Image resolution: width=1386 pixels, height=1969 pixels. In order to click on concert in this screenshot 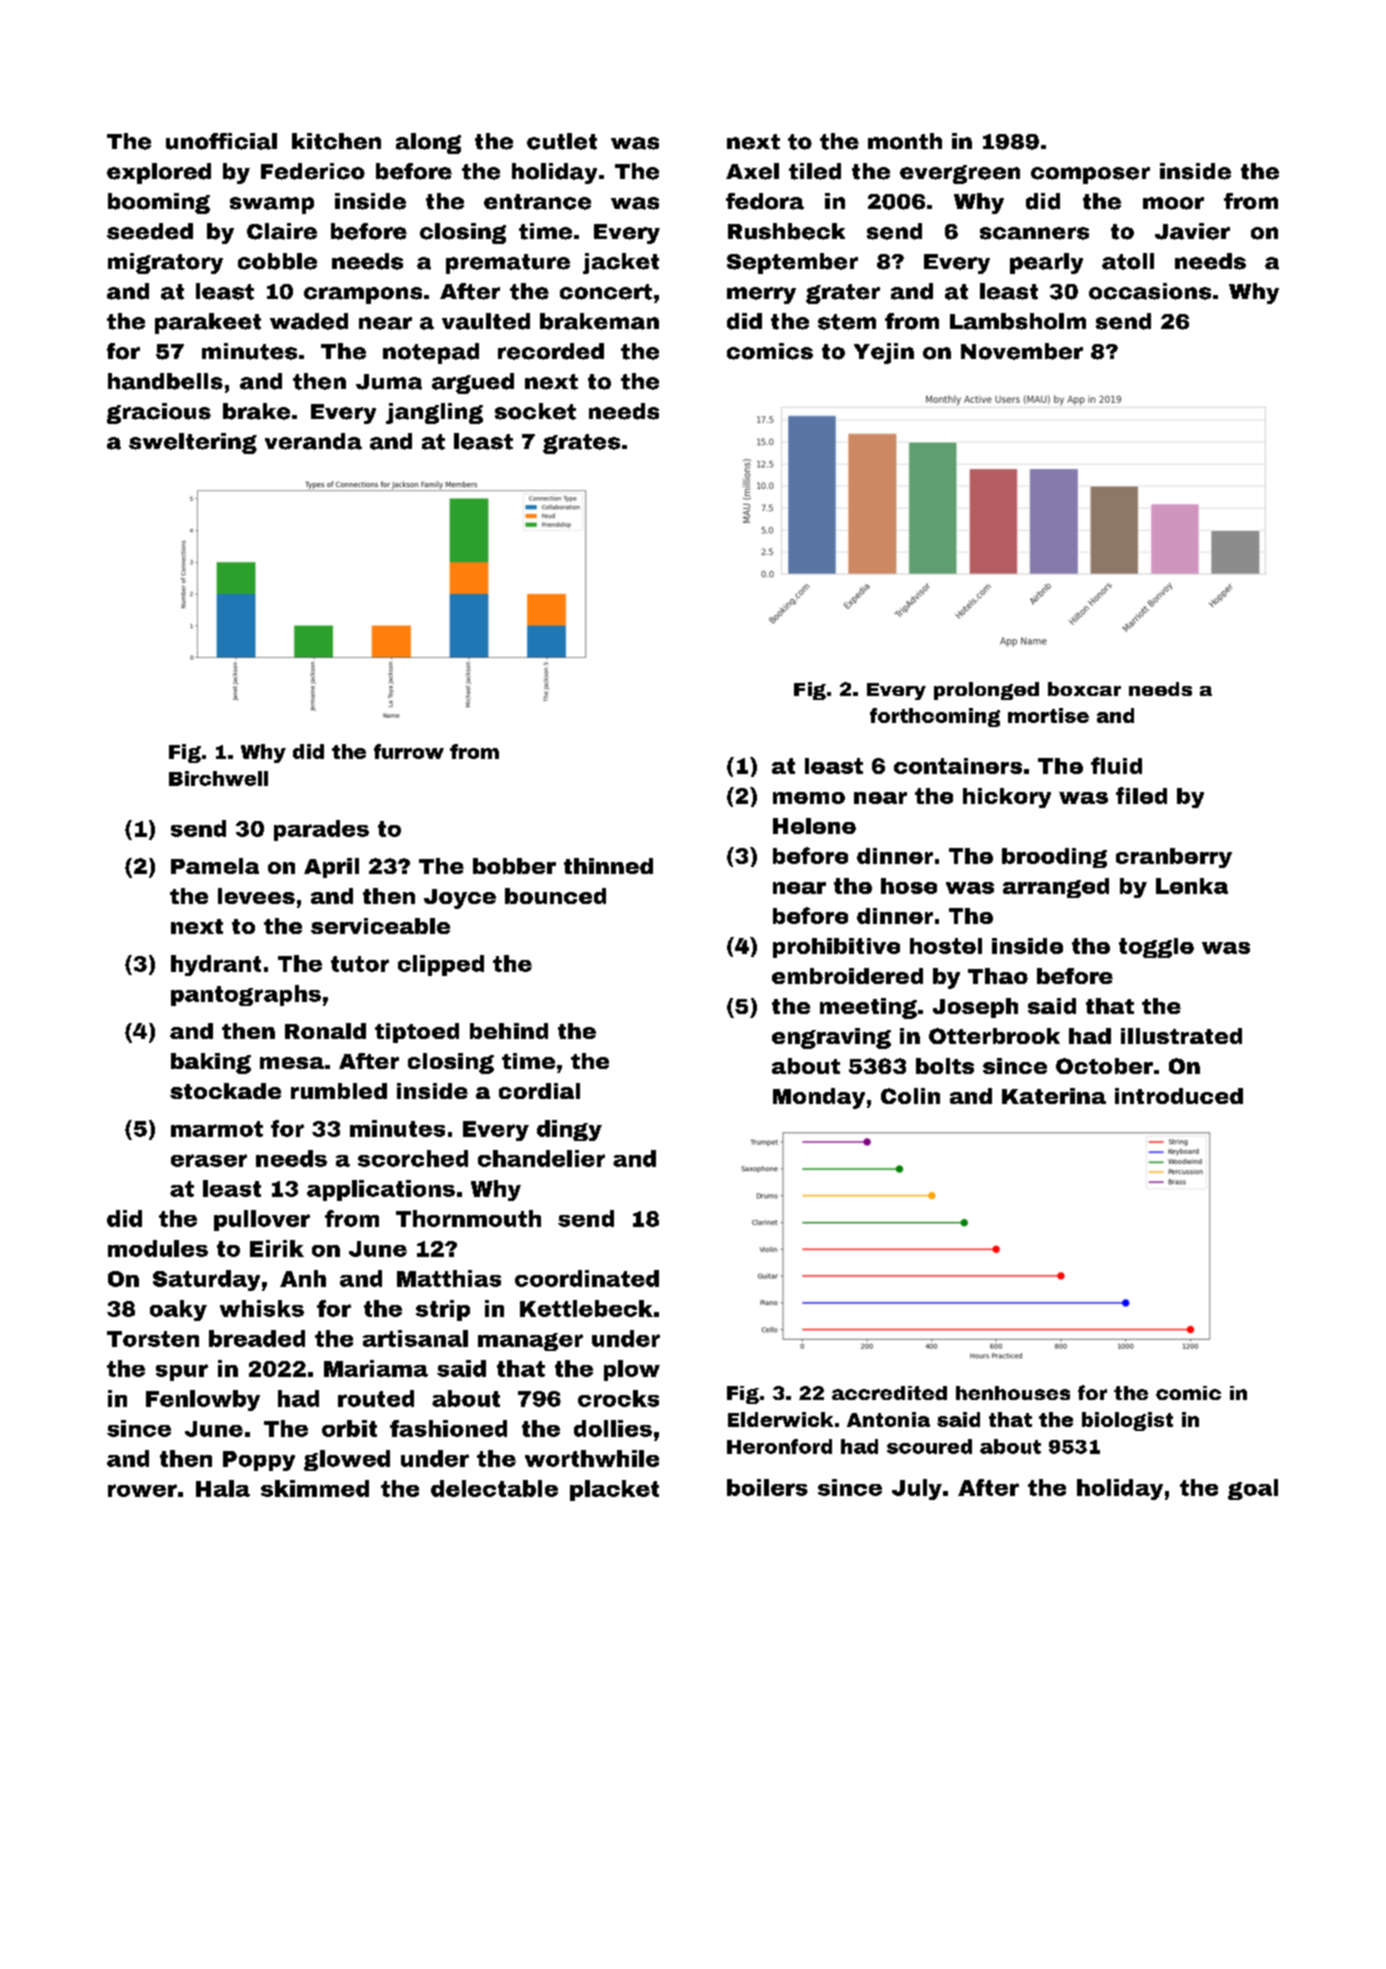, I will do `click(606, 292)`.
